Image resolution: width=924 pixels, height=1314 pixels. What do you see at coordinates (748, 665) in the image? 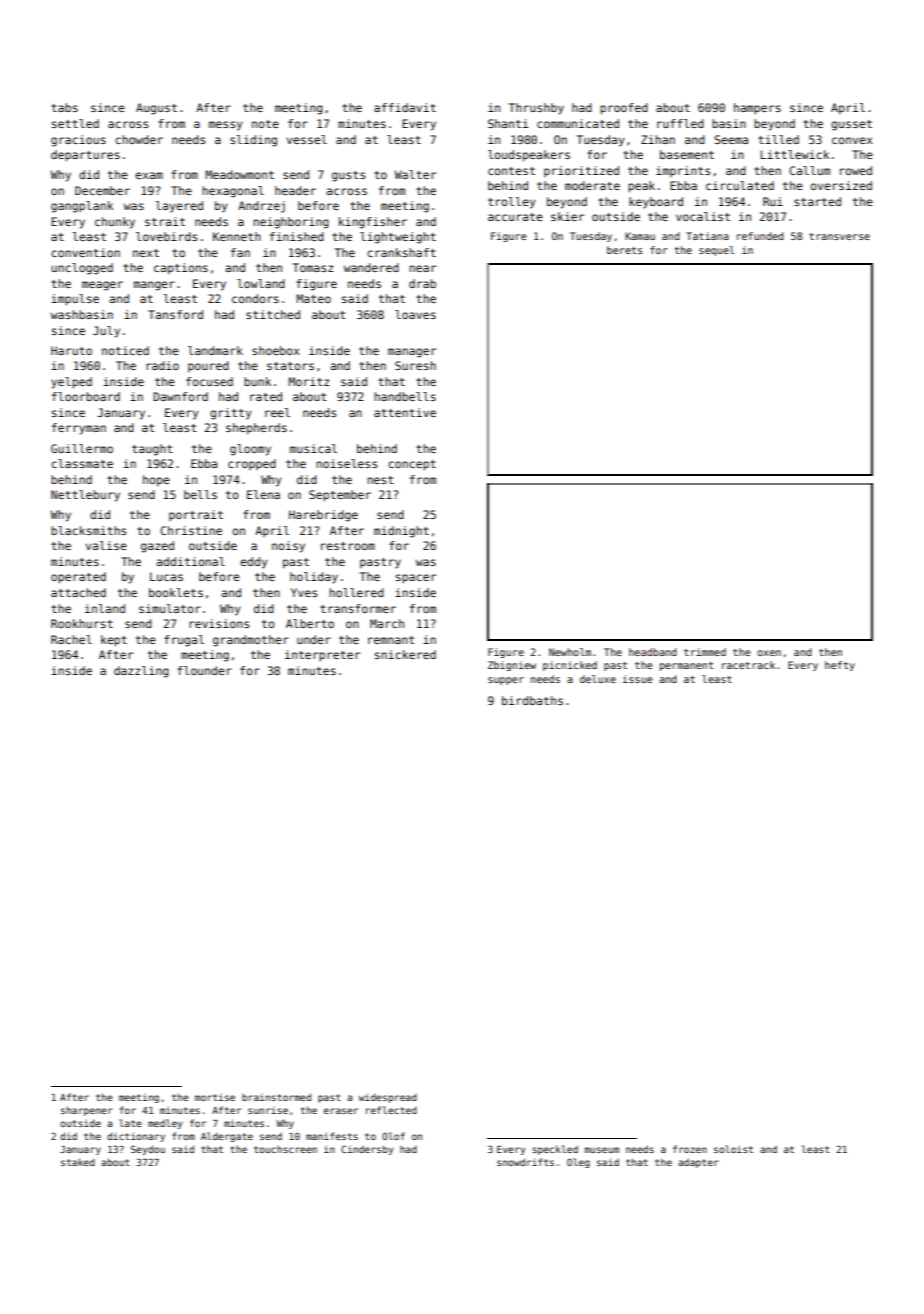
I see `racetrack` at bounding box center [748, 665].
